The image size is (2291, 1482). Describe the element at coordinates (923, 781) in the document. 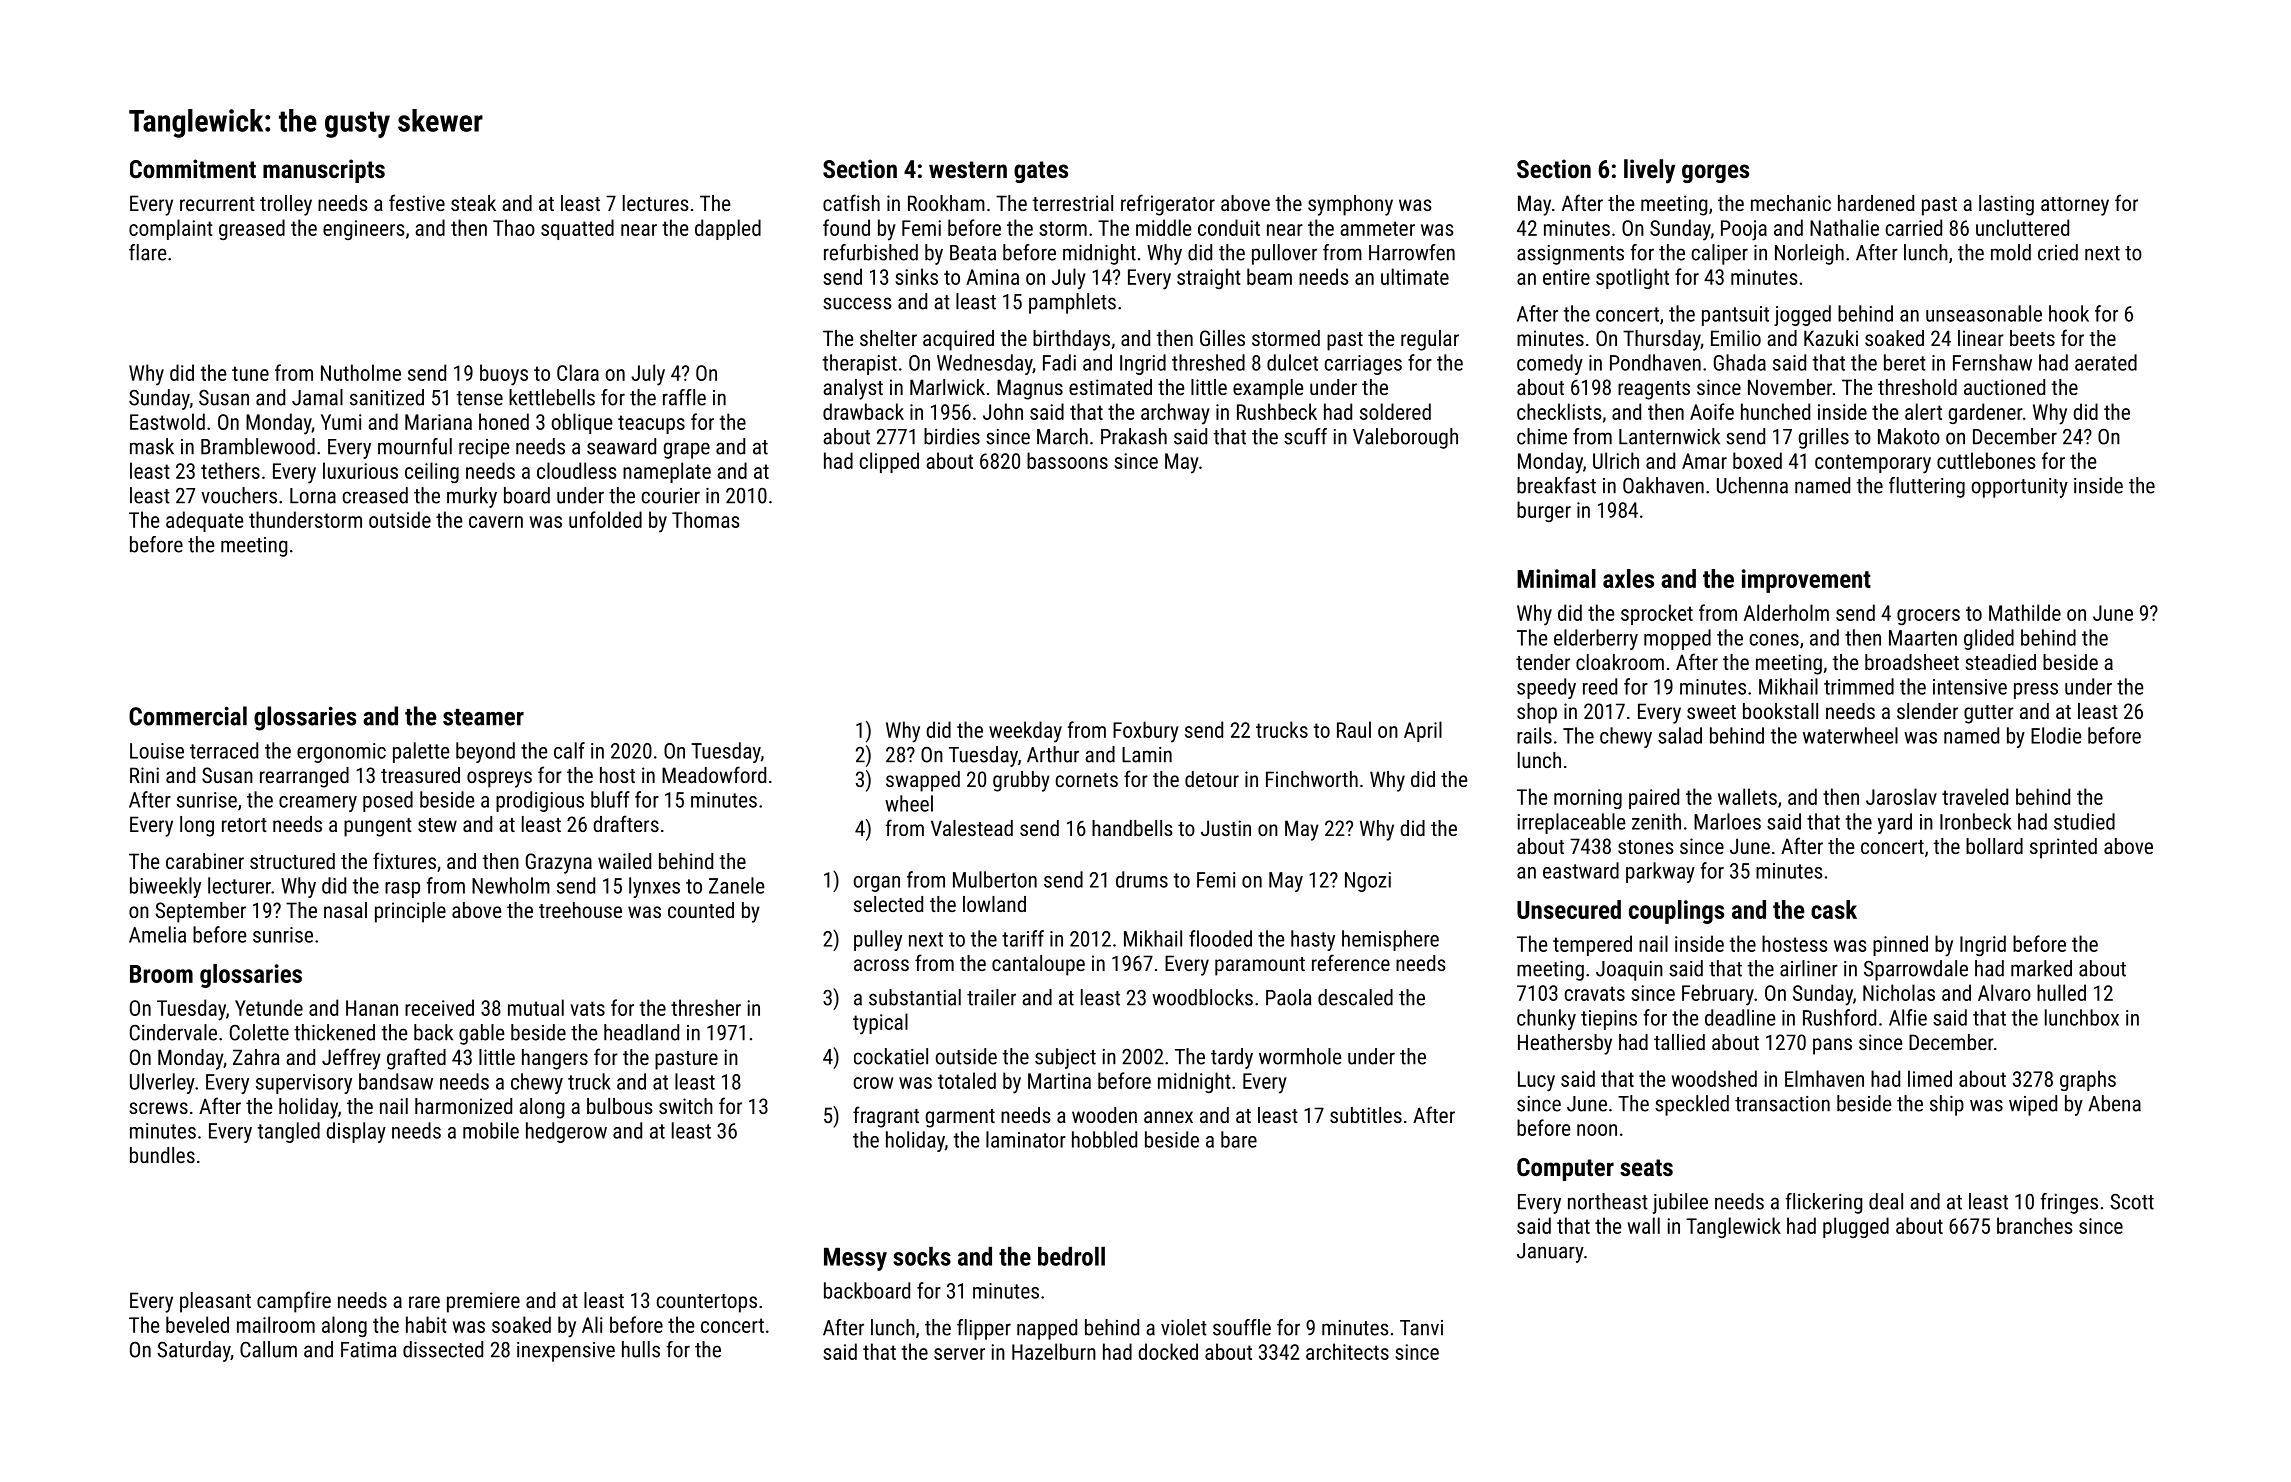

I see `swapped` at that location.
